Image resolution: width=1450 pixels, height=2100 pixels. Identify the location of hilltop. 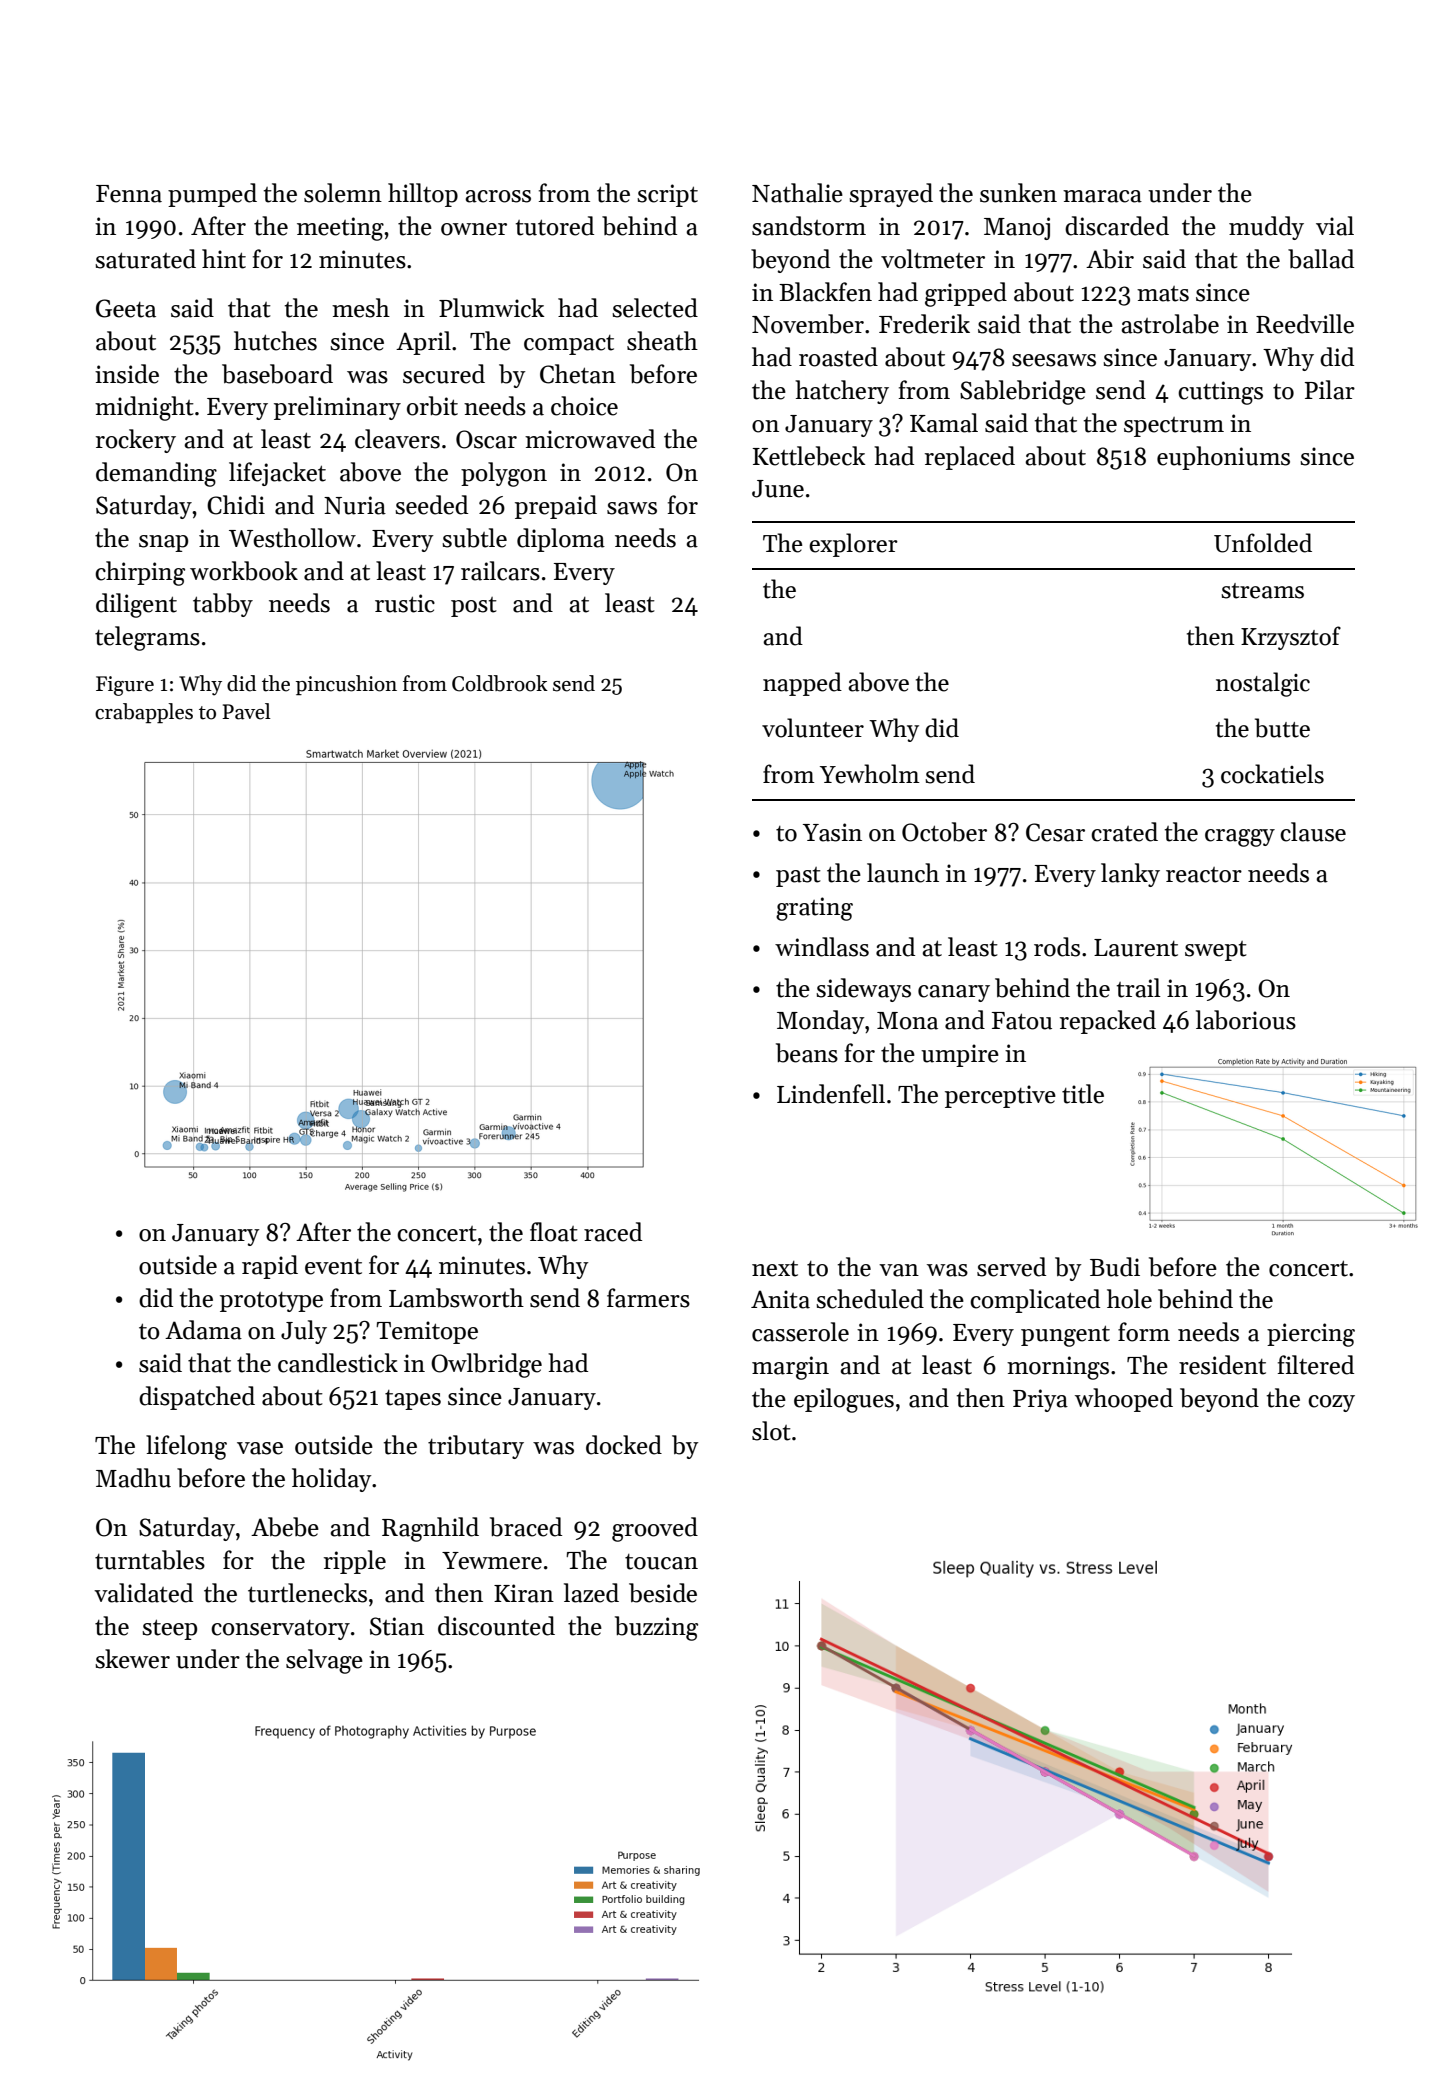
(423, 195).
